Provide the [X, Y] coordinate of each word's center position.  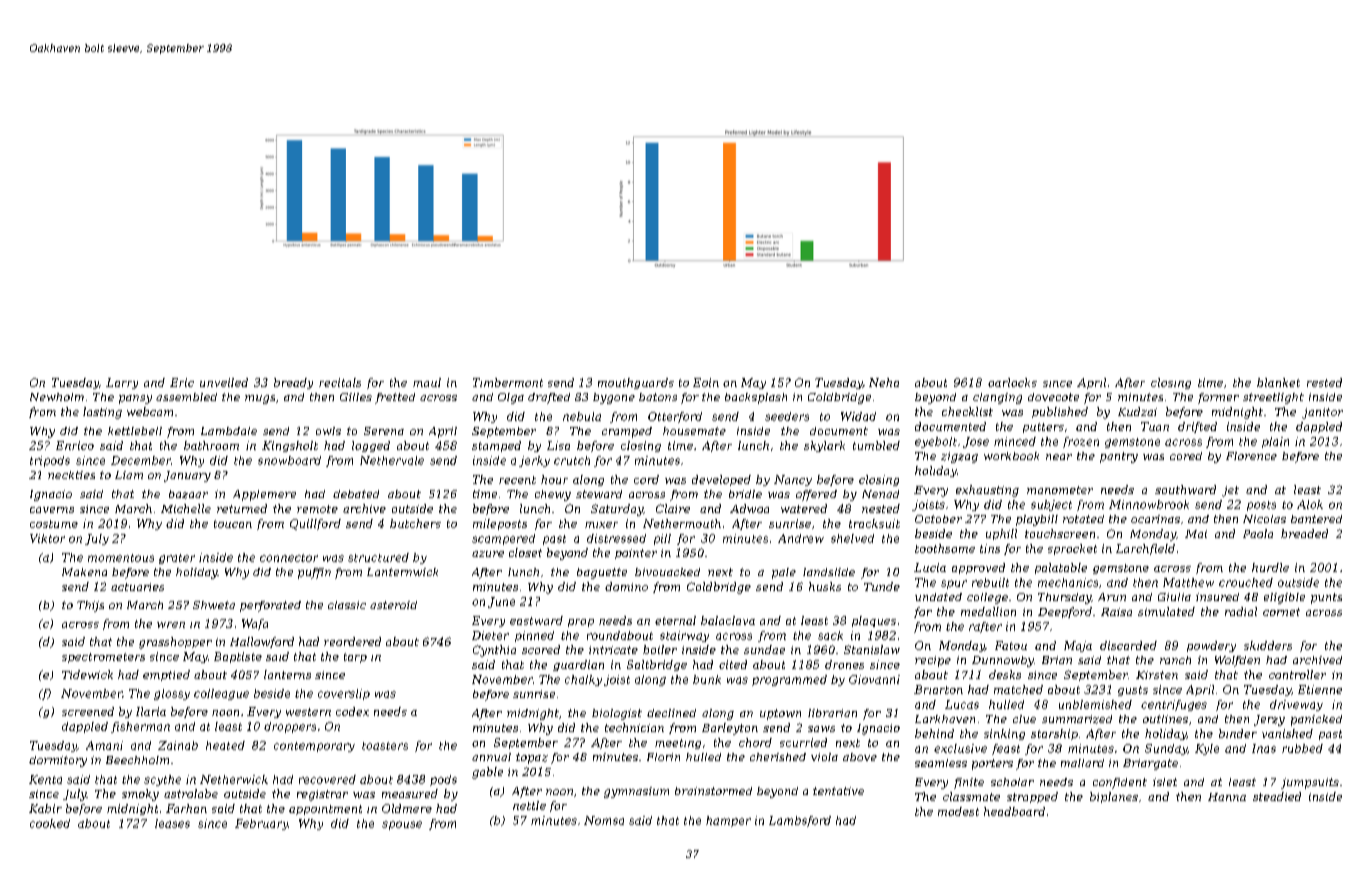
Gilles [356, 397]
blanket [1278, 382]
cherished [778, 757]
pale [784, 573]
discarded [1128, 645]
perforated [270, 606]
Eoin [706, 382]
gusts [1133, 691]
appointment [325, 810]
